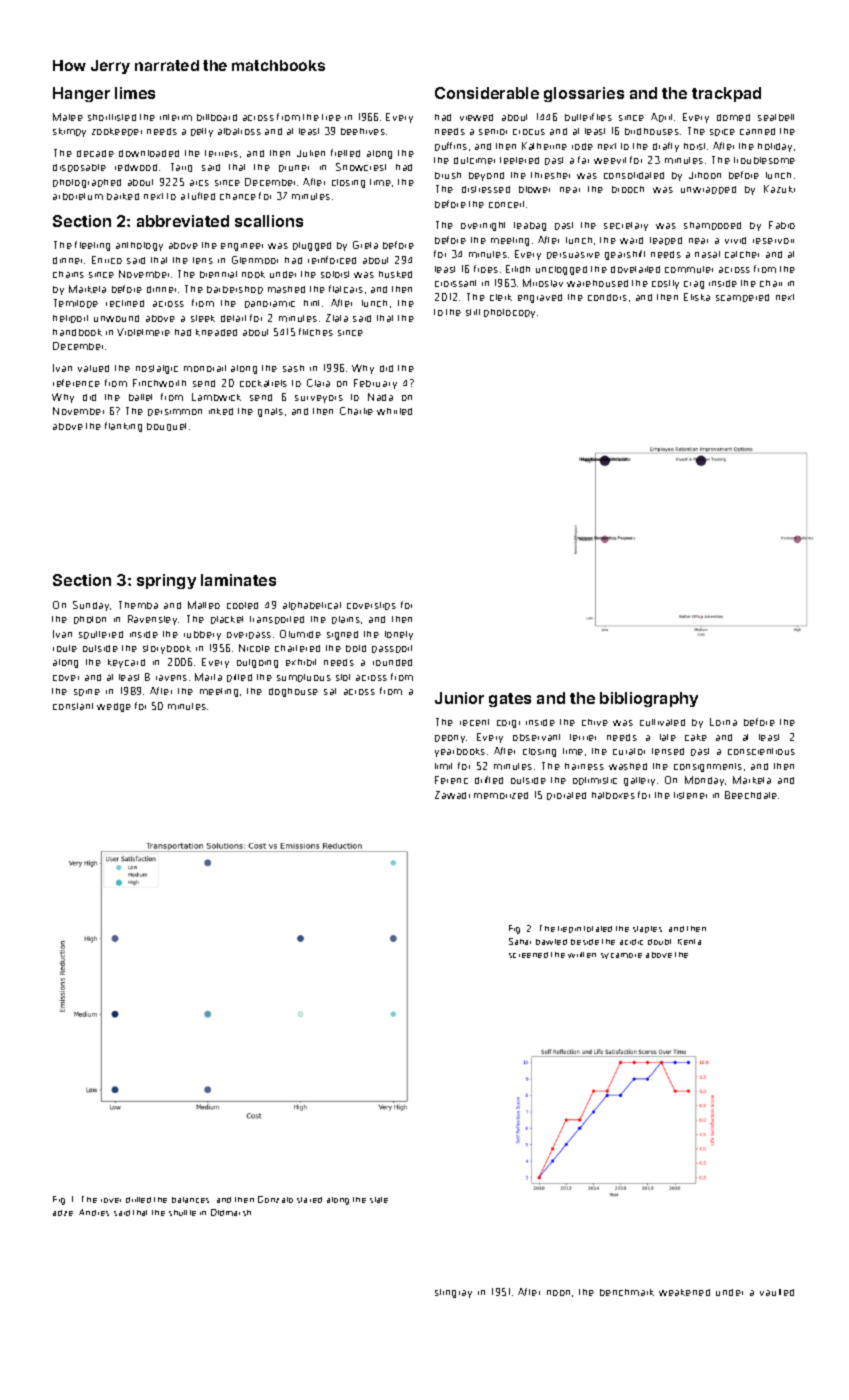  What do you see at coordinates (73, 706) in the document?
I see `constant` at bounding box center [73, 706].
